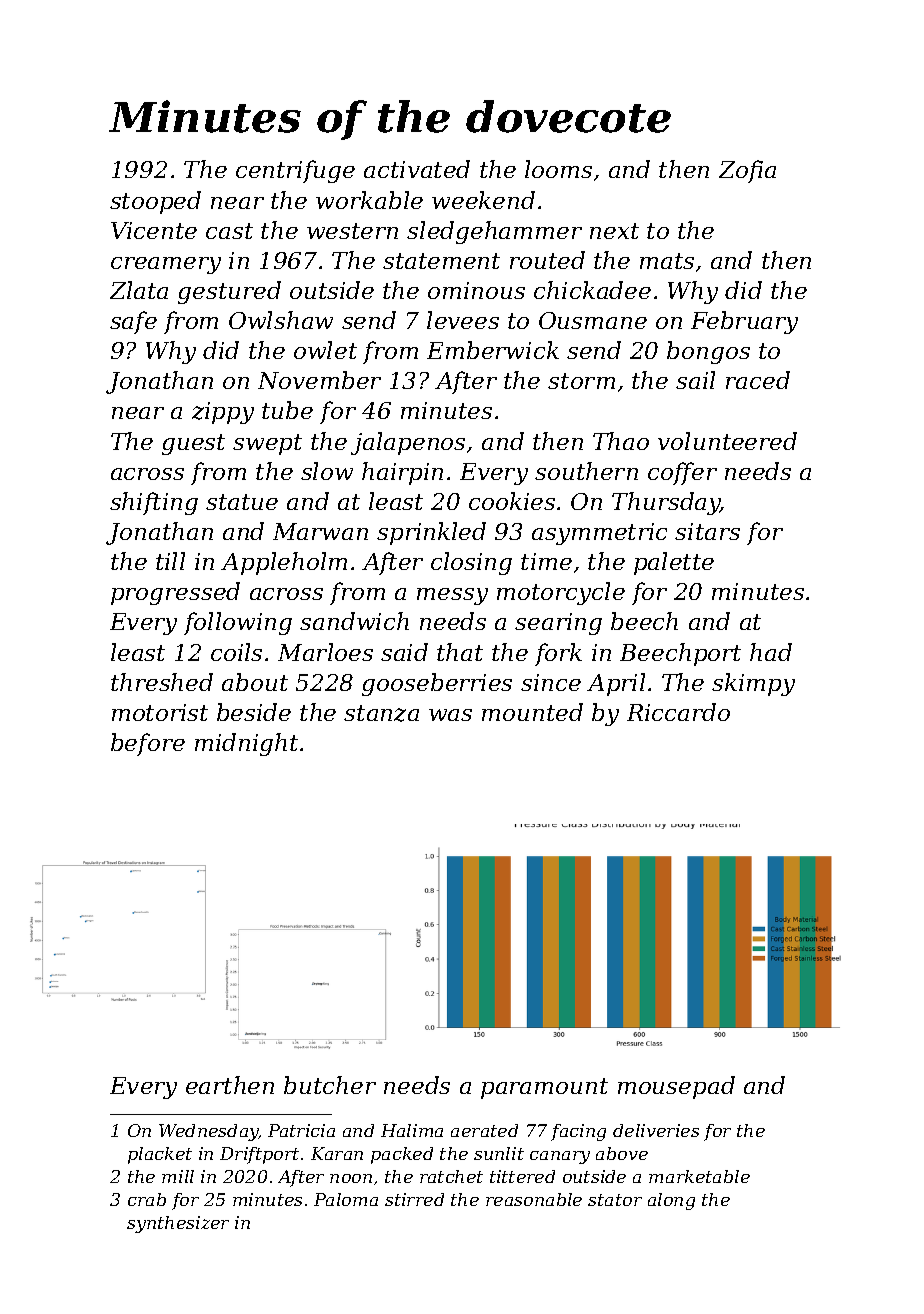 The height and width of the image is (1314, 924). What do you see at coordinates (708, 352) in the image?
I see `bongos` at bounding box center [708, 352].
